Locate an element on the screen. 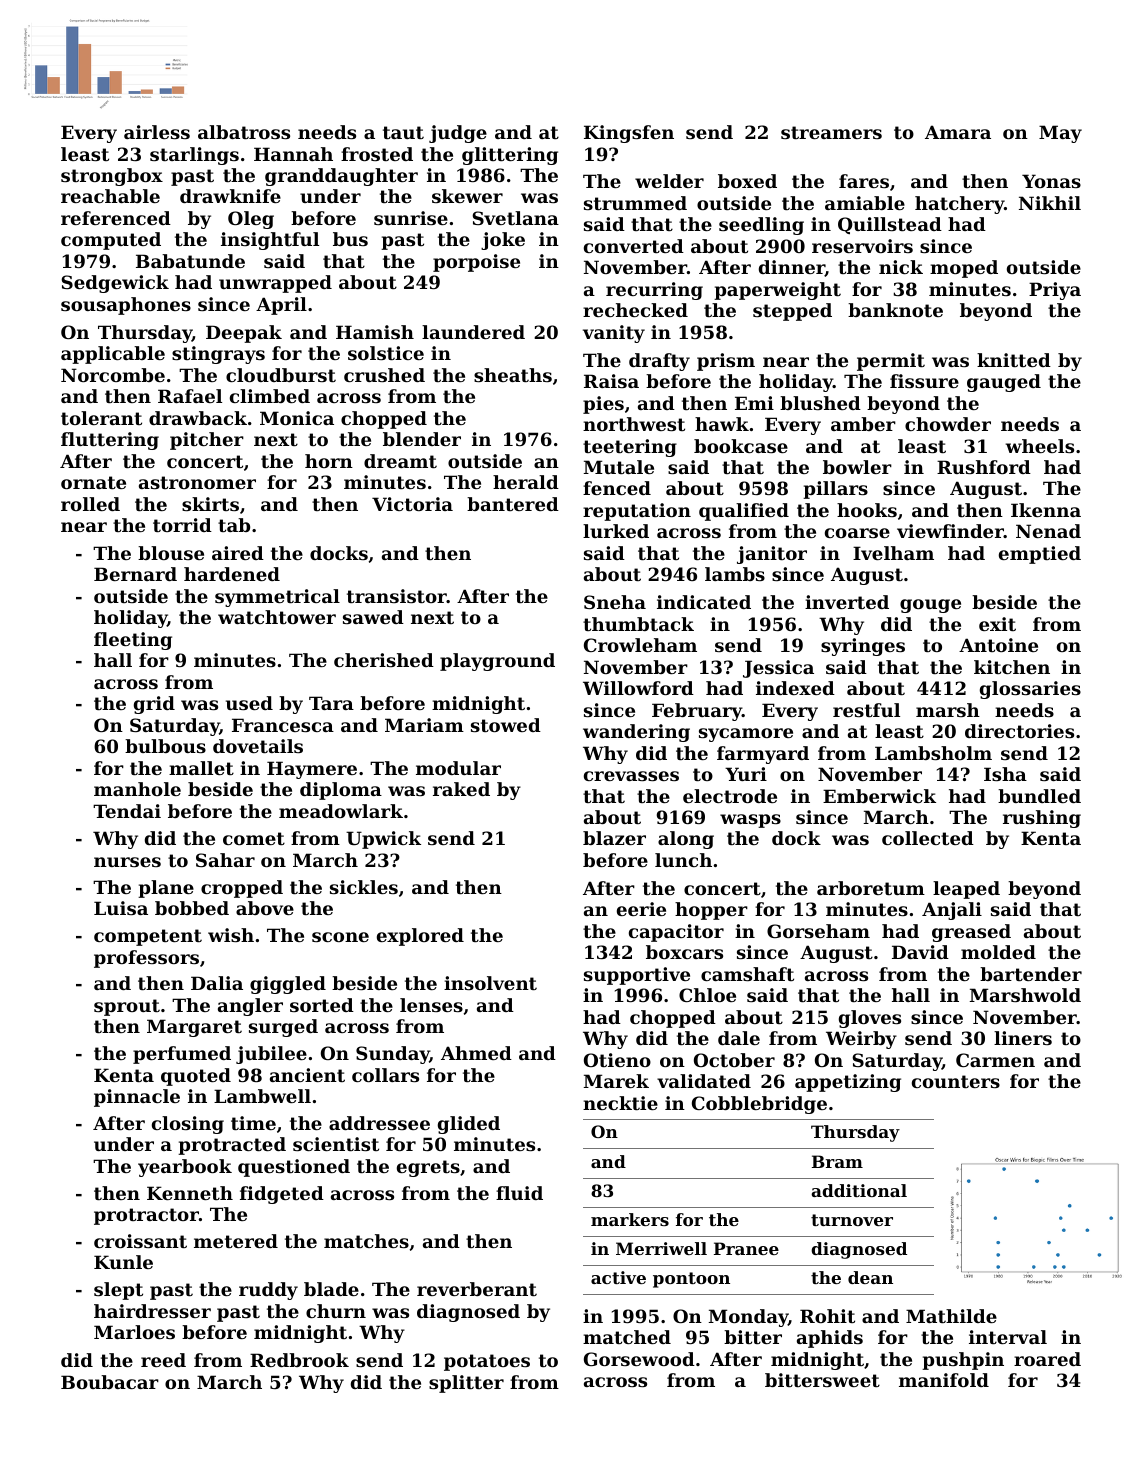 This screenshot has height=1478, width=1142. insolvent is located at coordinates (490, 983).
